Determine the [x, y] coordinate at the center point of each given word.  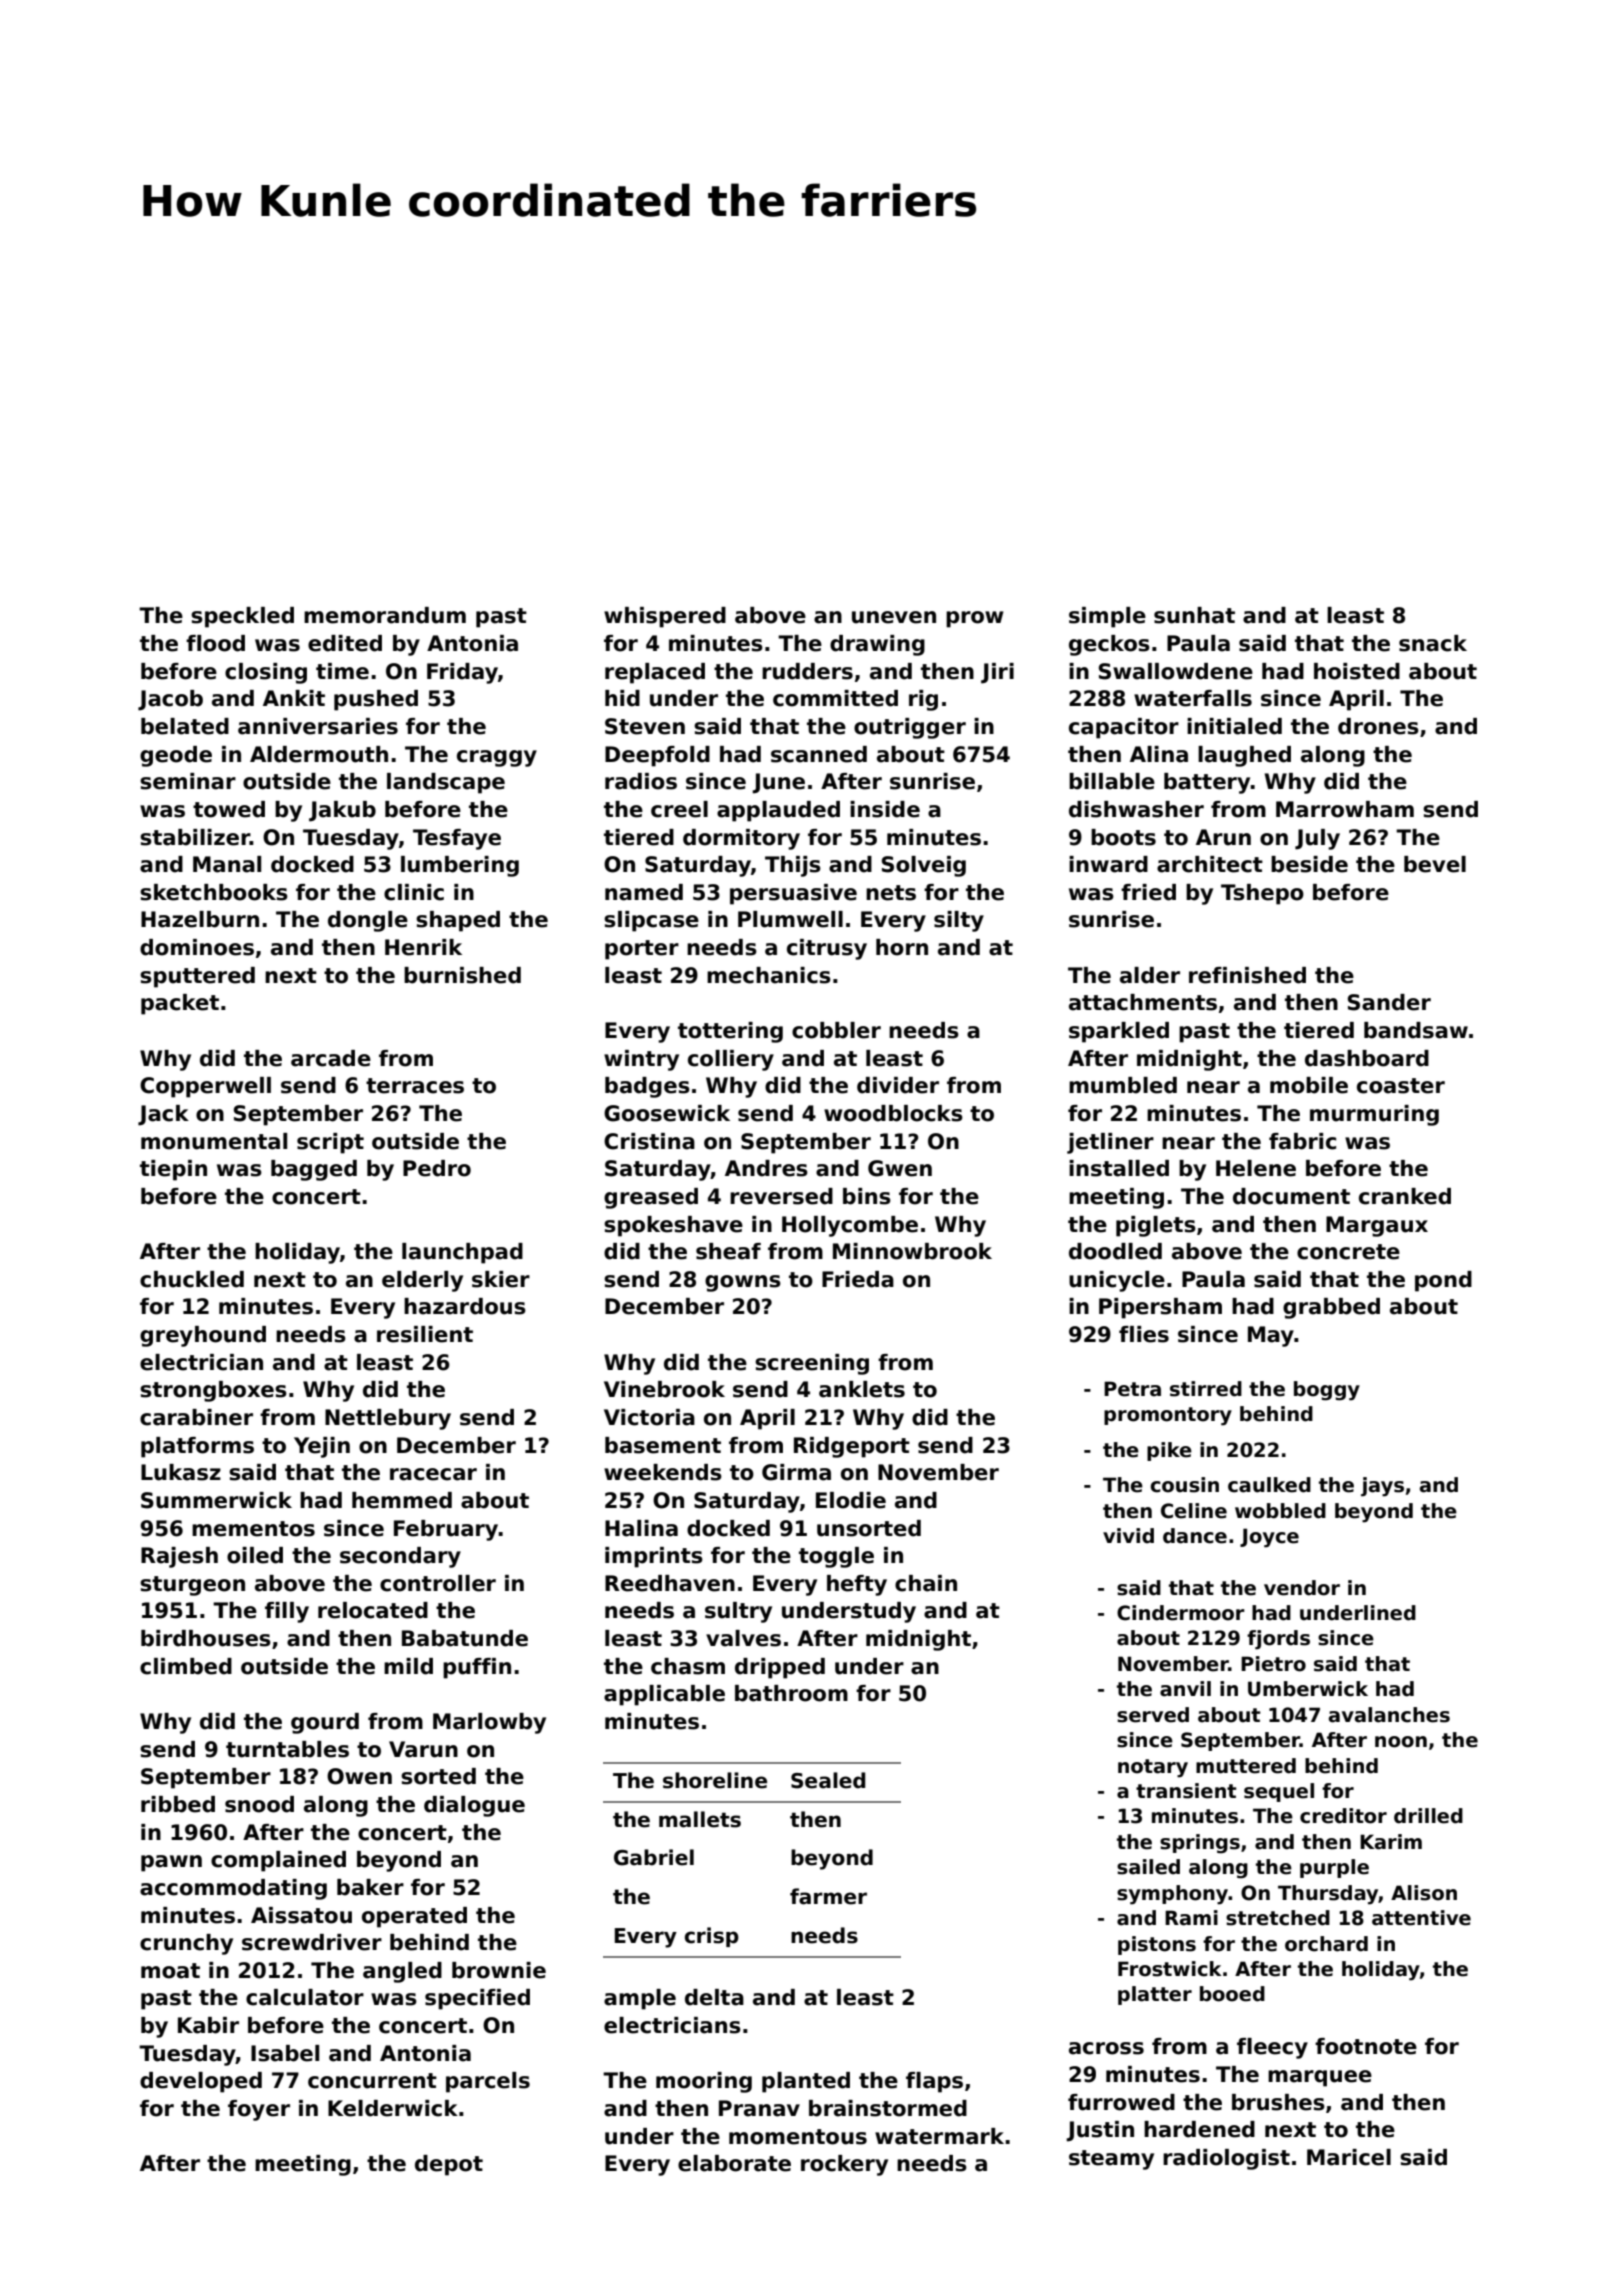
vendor [1302, 1588]
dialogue [474, 1806]
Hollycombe [850, 1226]
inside [885, 809]
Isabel [285, 2053]
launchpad [462, 1253]
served [1153, 1715]
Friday [462, 673]
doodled [1115, 1251]
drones [1378, 726]
